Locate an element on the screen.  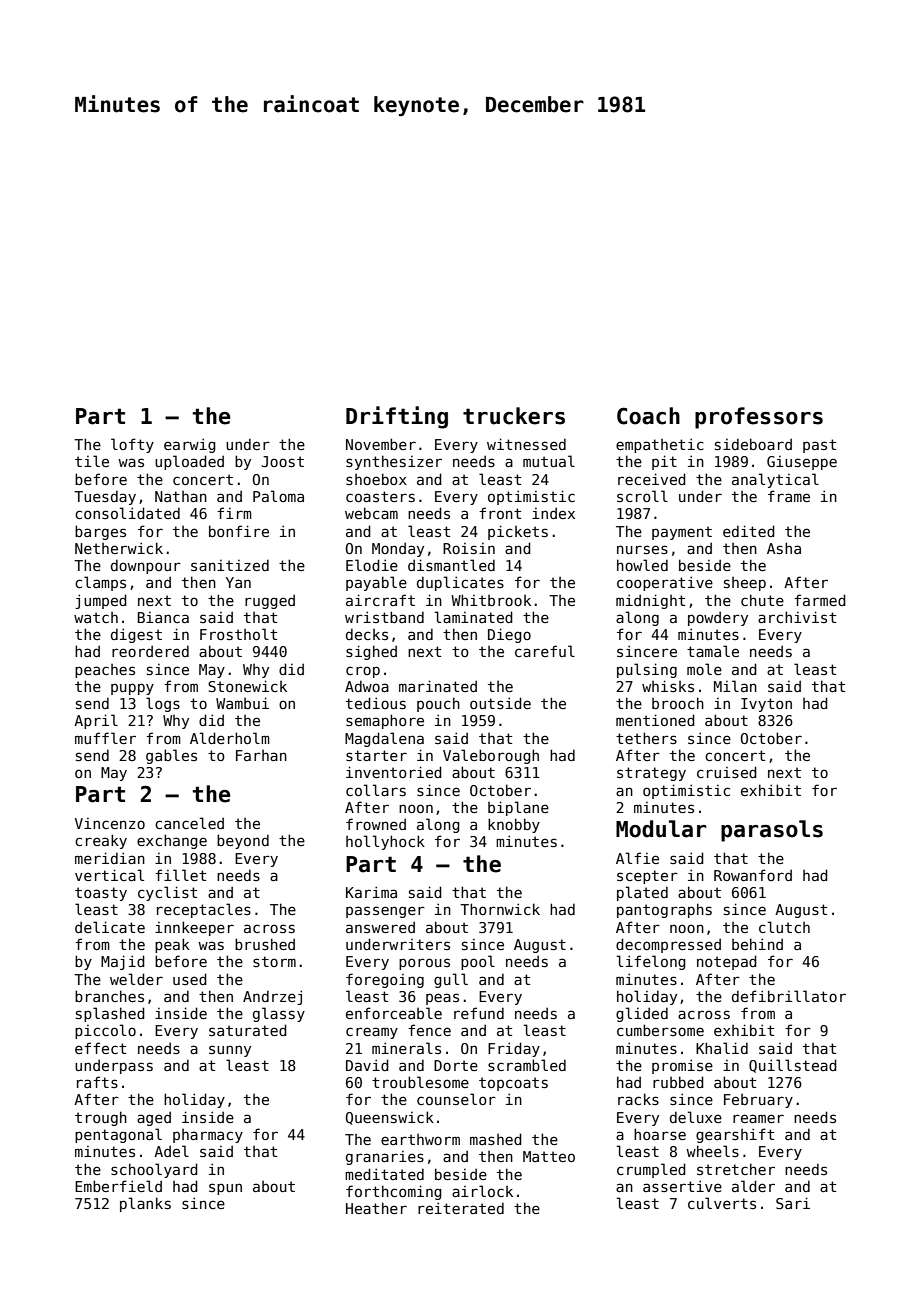
lofty is located at coordinates (132, 445).
